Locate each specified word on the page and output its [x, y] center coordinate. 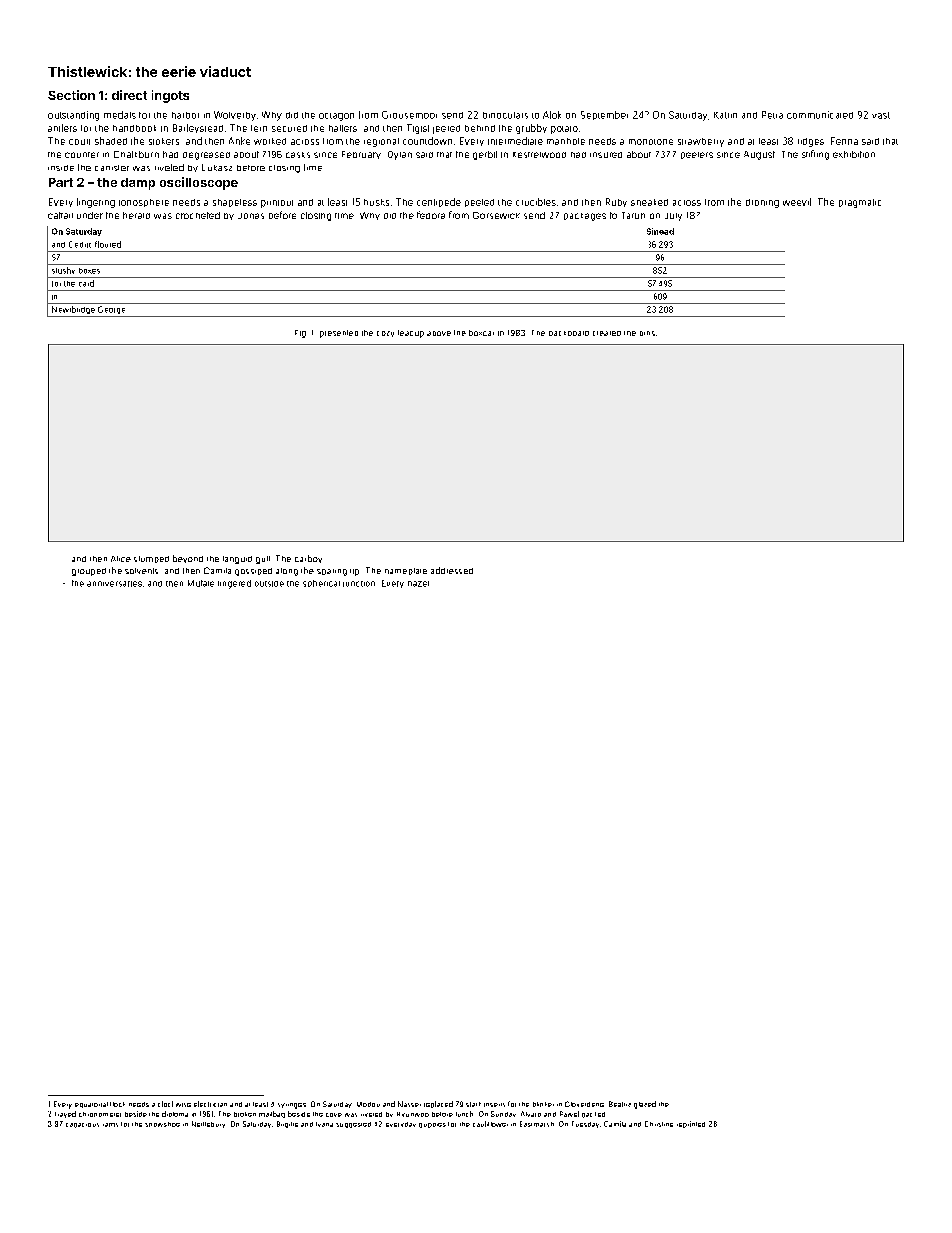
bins [647, 333]
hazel [418, 584]
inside [61, 168]
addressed [452, 570]
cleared [607, 333]
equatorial [91, 1105]
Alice [121, 559]
